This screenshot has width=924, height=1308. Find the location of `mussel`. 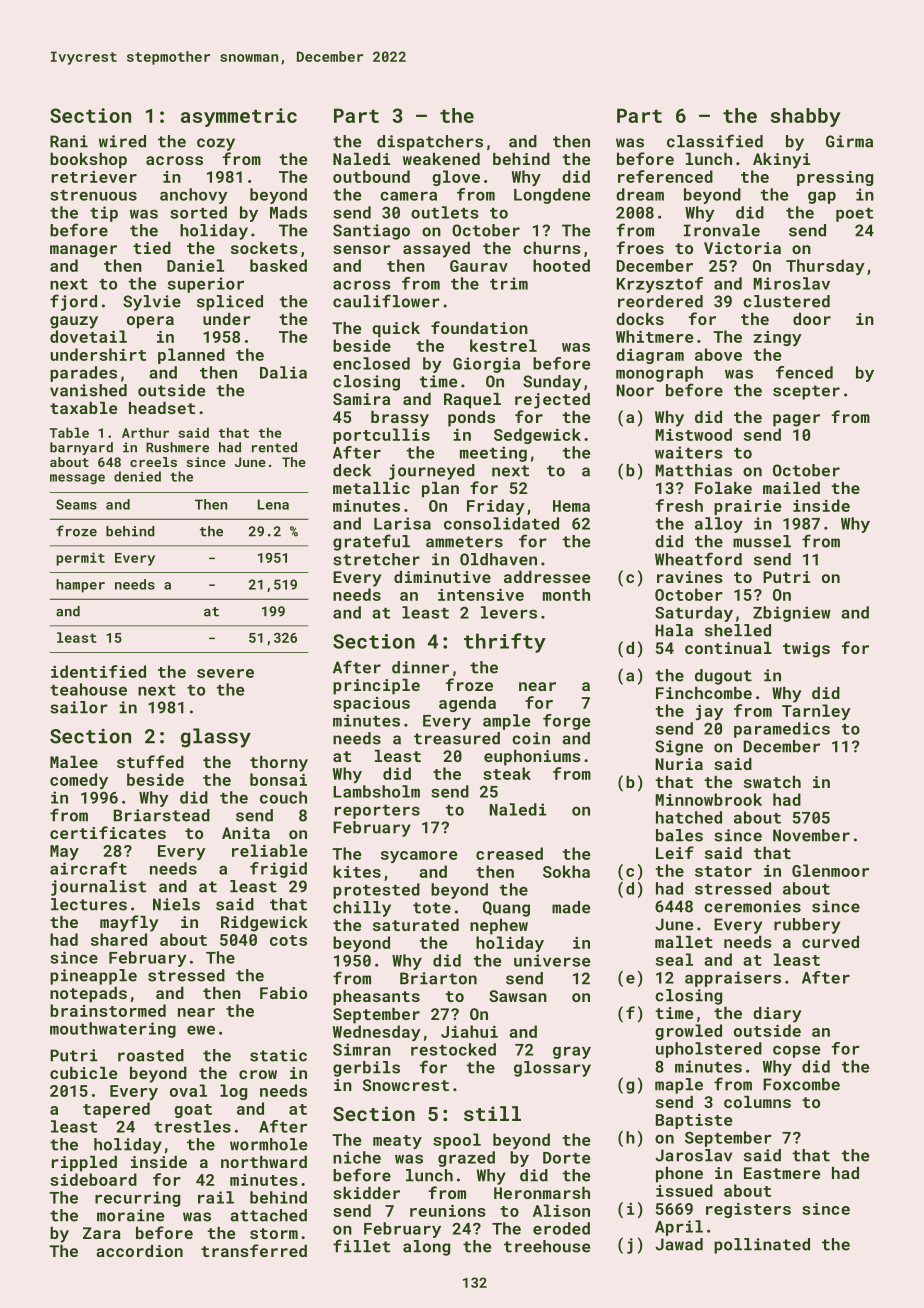

mussel is located at coordinates (762, 541).
